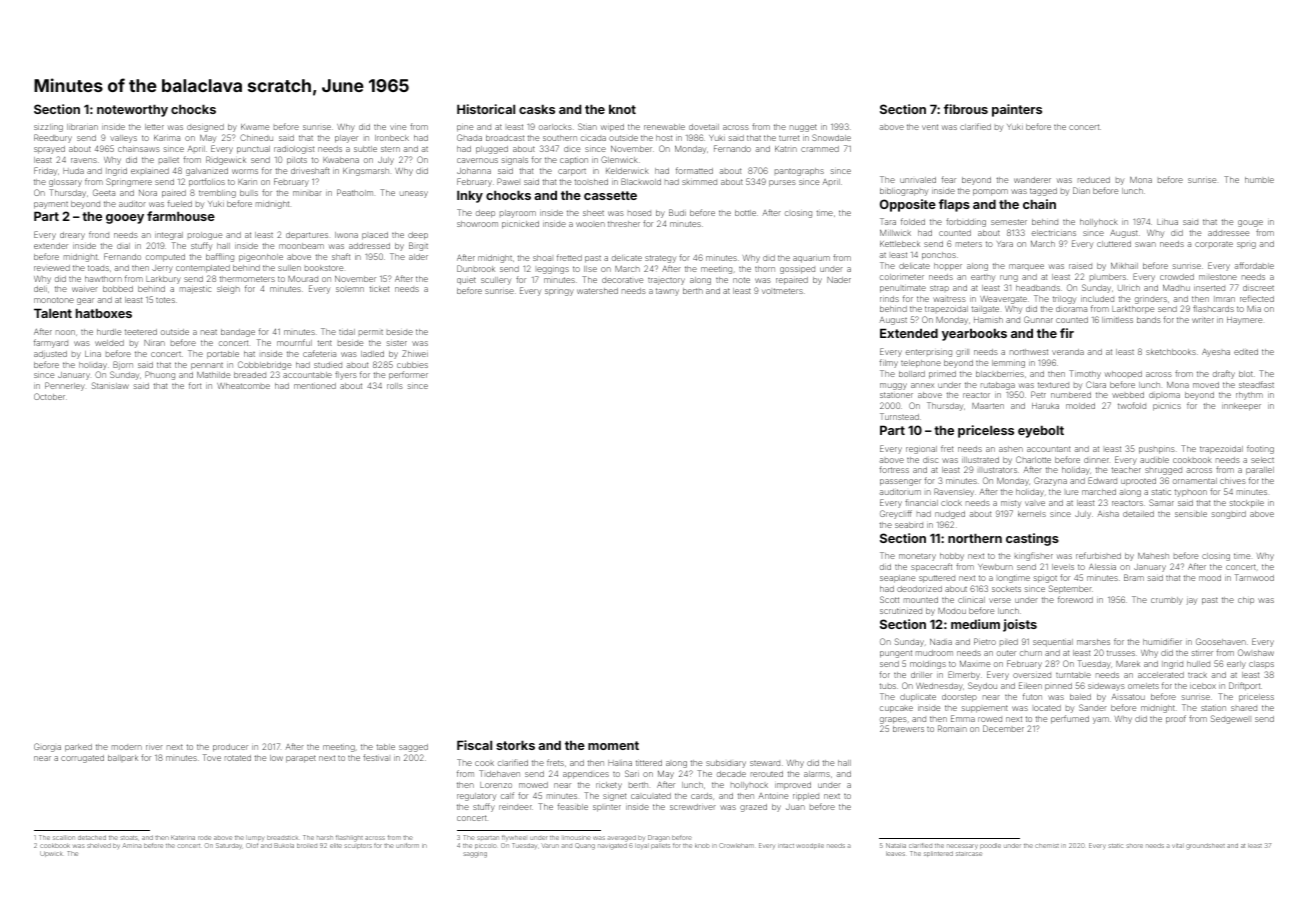 Image resolution: width=1308 pixels, height=924 pixels. Describe the element at coordinates (896, 654) in the screenshot. I see `pungent` at that location.
